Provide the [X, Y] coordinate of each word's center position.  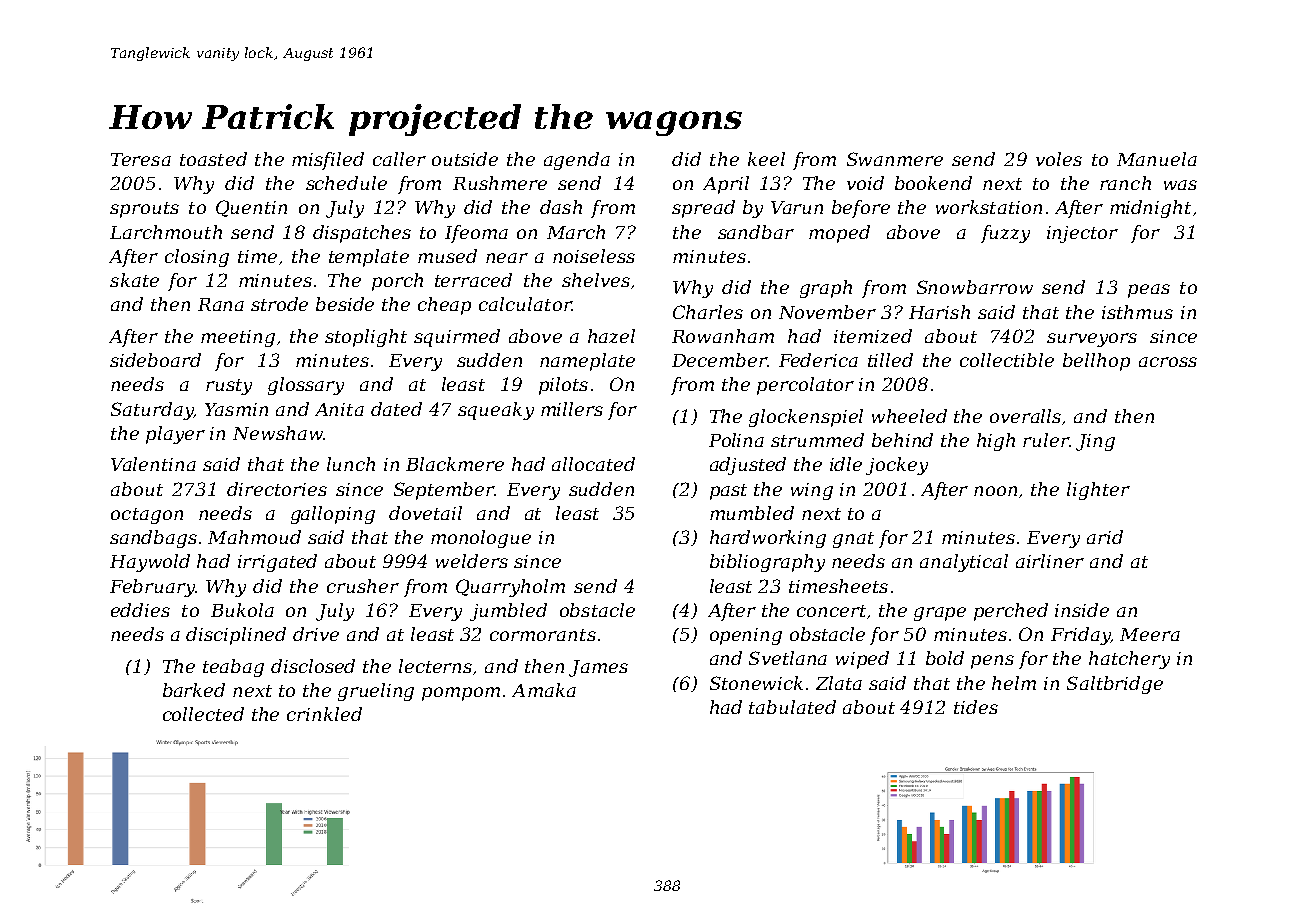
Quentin [251, 208]
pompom [461, 694]
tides [976, 707]
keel [766, 159]
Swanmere [895, 159]
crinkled [324, 714]
